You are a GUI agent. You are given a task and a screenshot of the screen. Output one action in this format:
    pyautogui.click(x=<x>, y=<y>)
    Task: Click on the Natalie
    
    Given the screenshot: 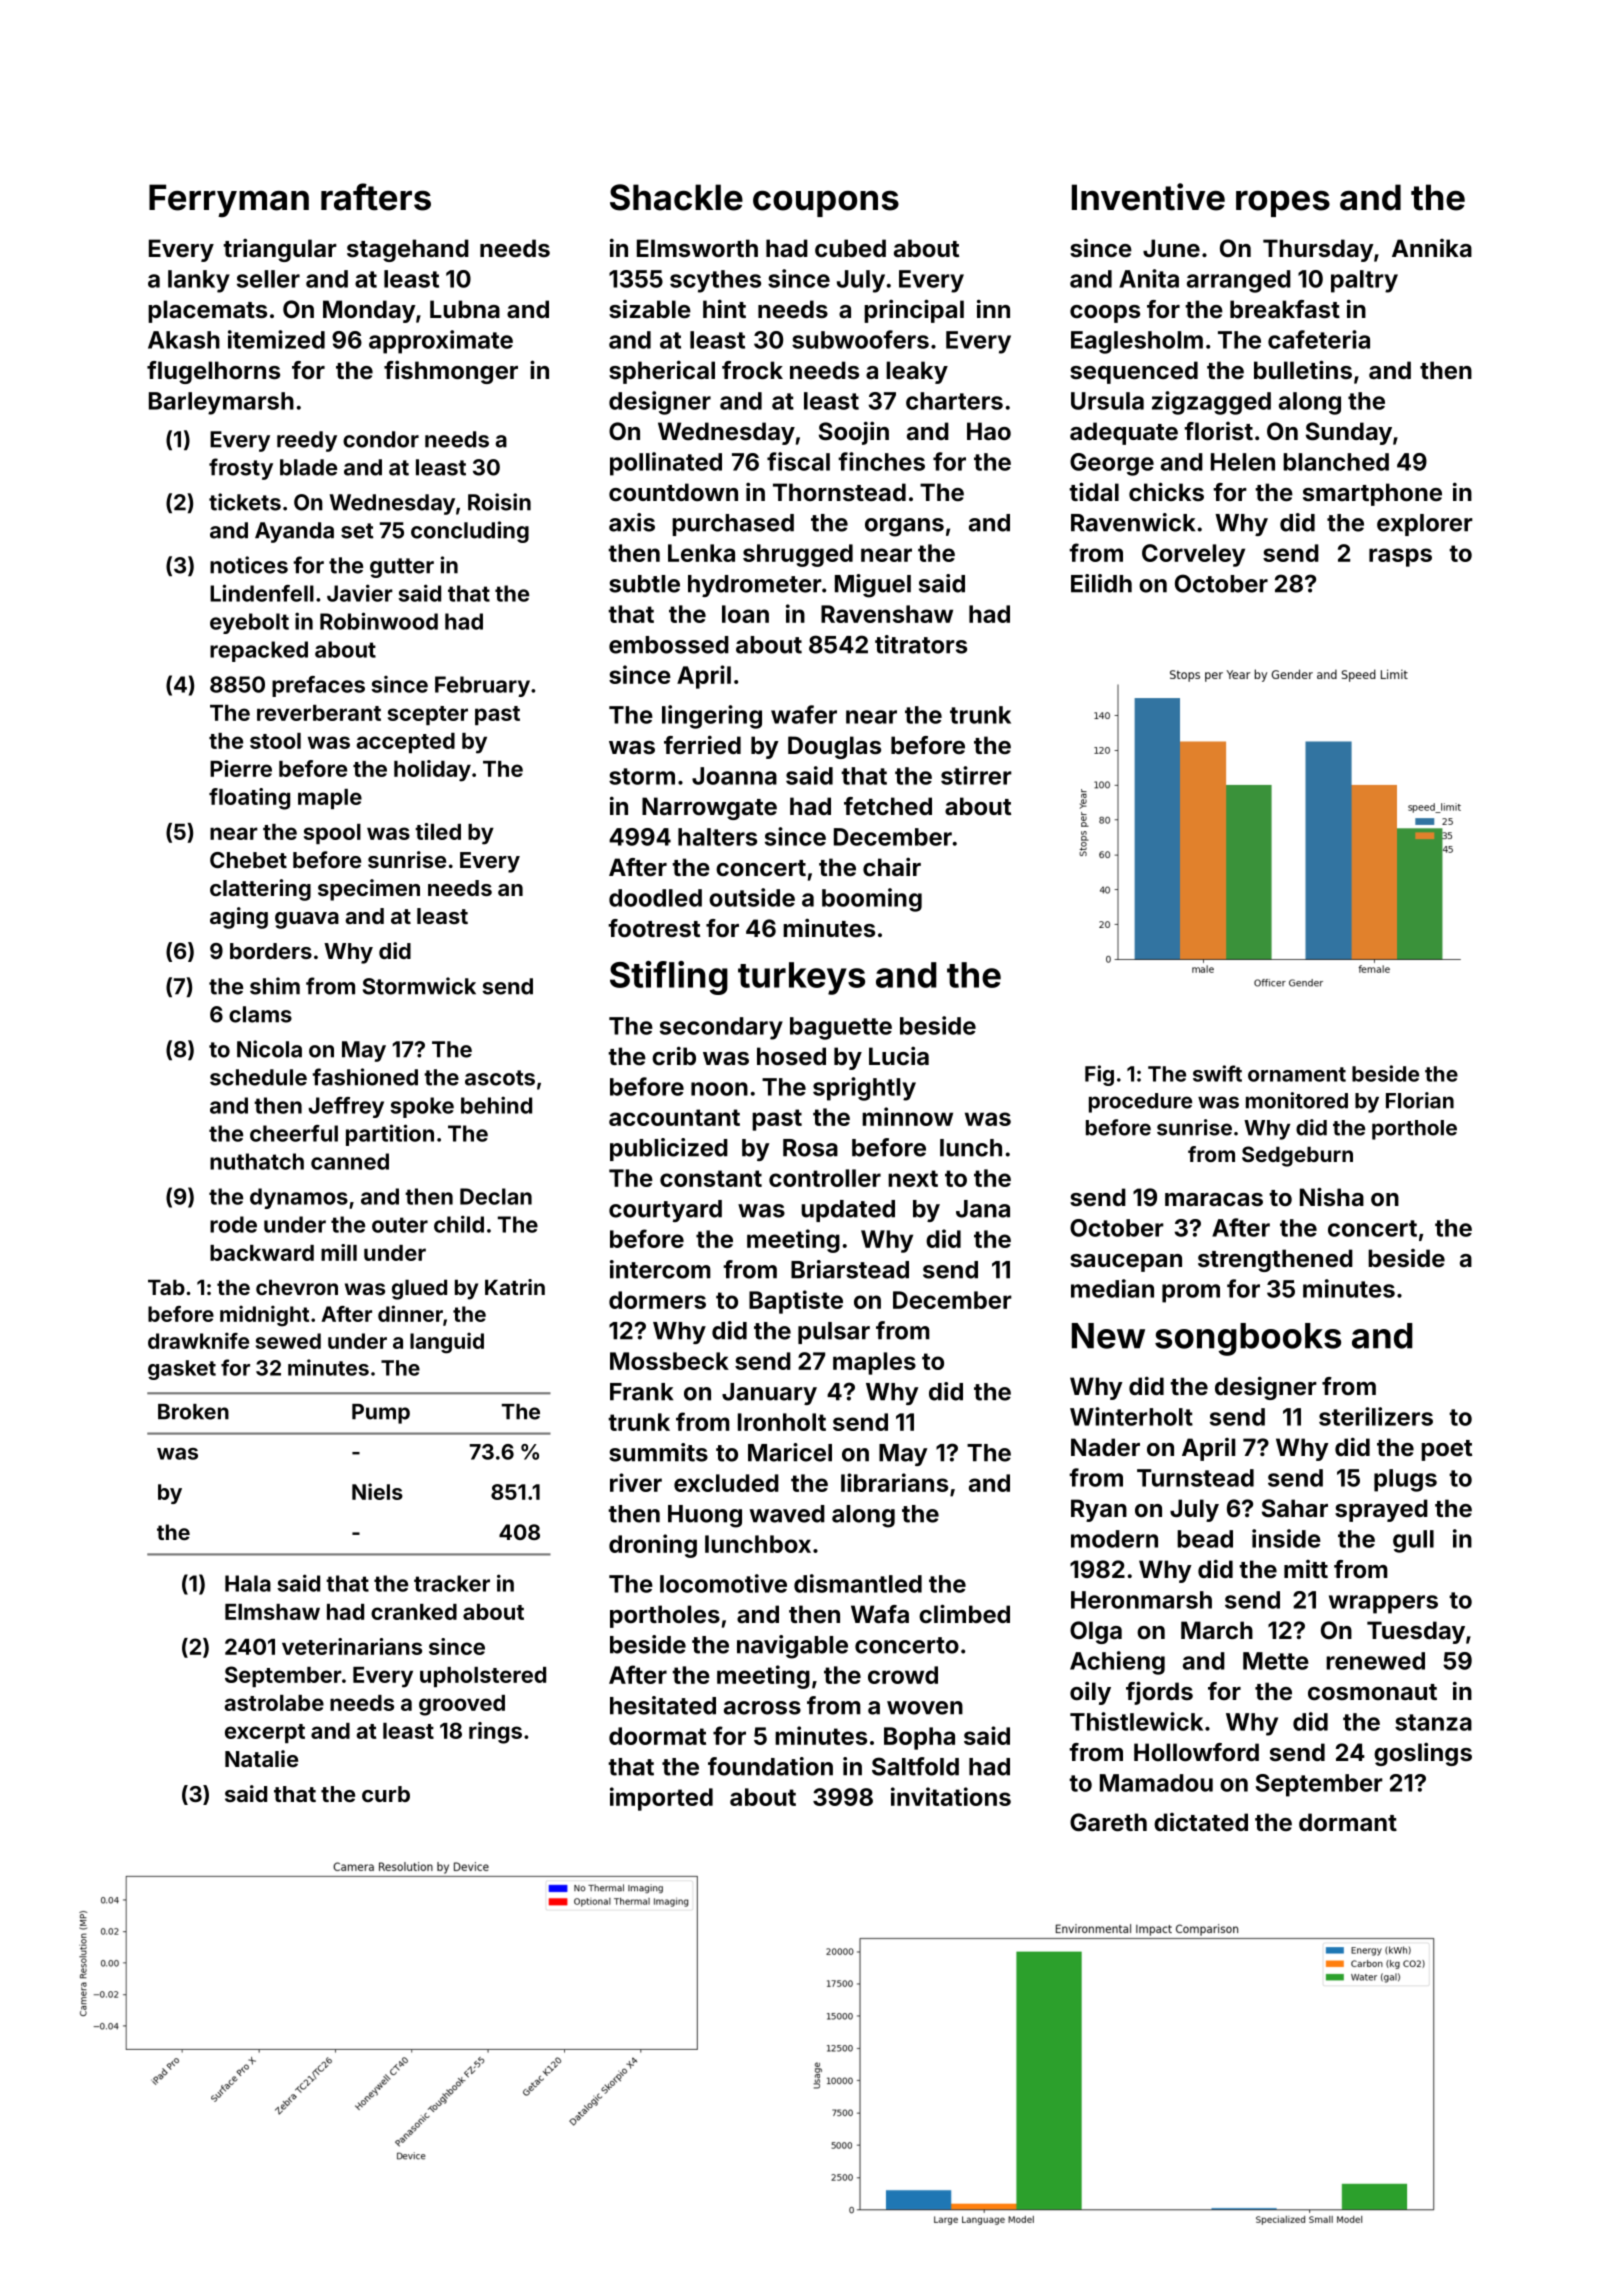 What is the action you would take?
    pyautogui.click(x=261, y=1758)
